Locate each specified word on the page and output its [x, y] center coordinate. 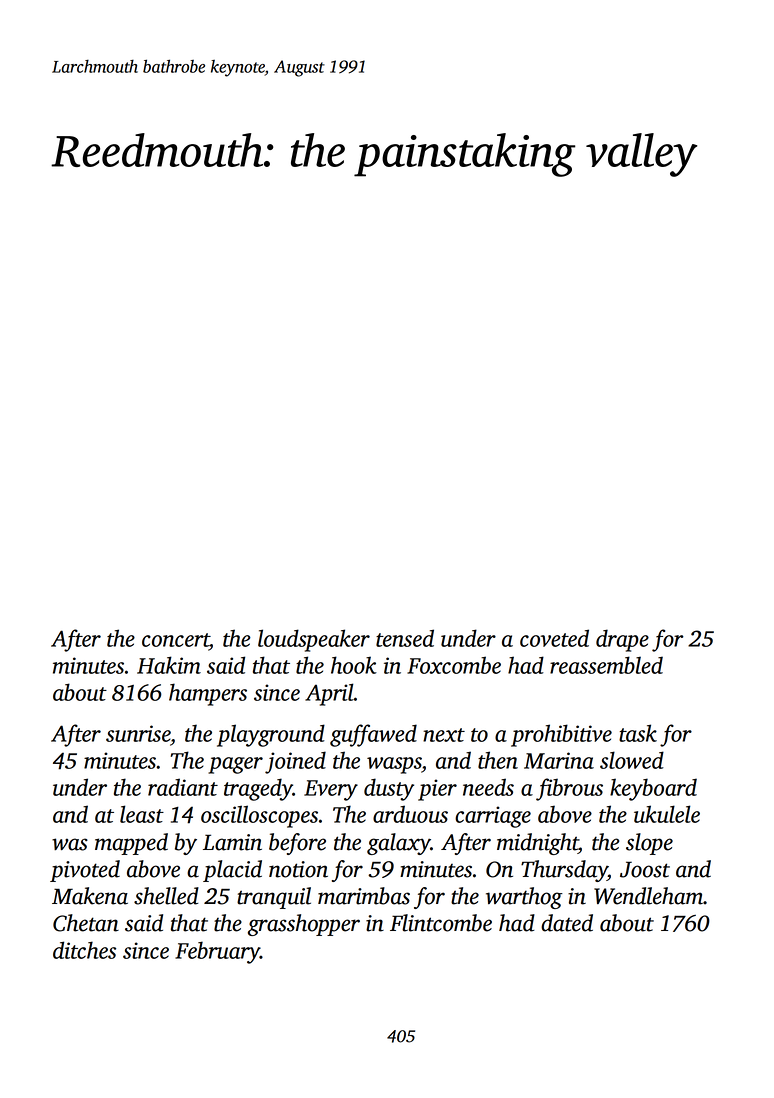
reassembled [606, 665]
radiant [183, 787]
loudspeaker [314, 640]
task [638, 733]
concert [175, 640]
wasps [394, 765]
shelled [166, 896]
